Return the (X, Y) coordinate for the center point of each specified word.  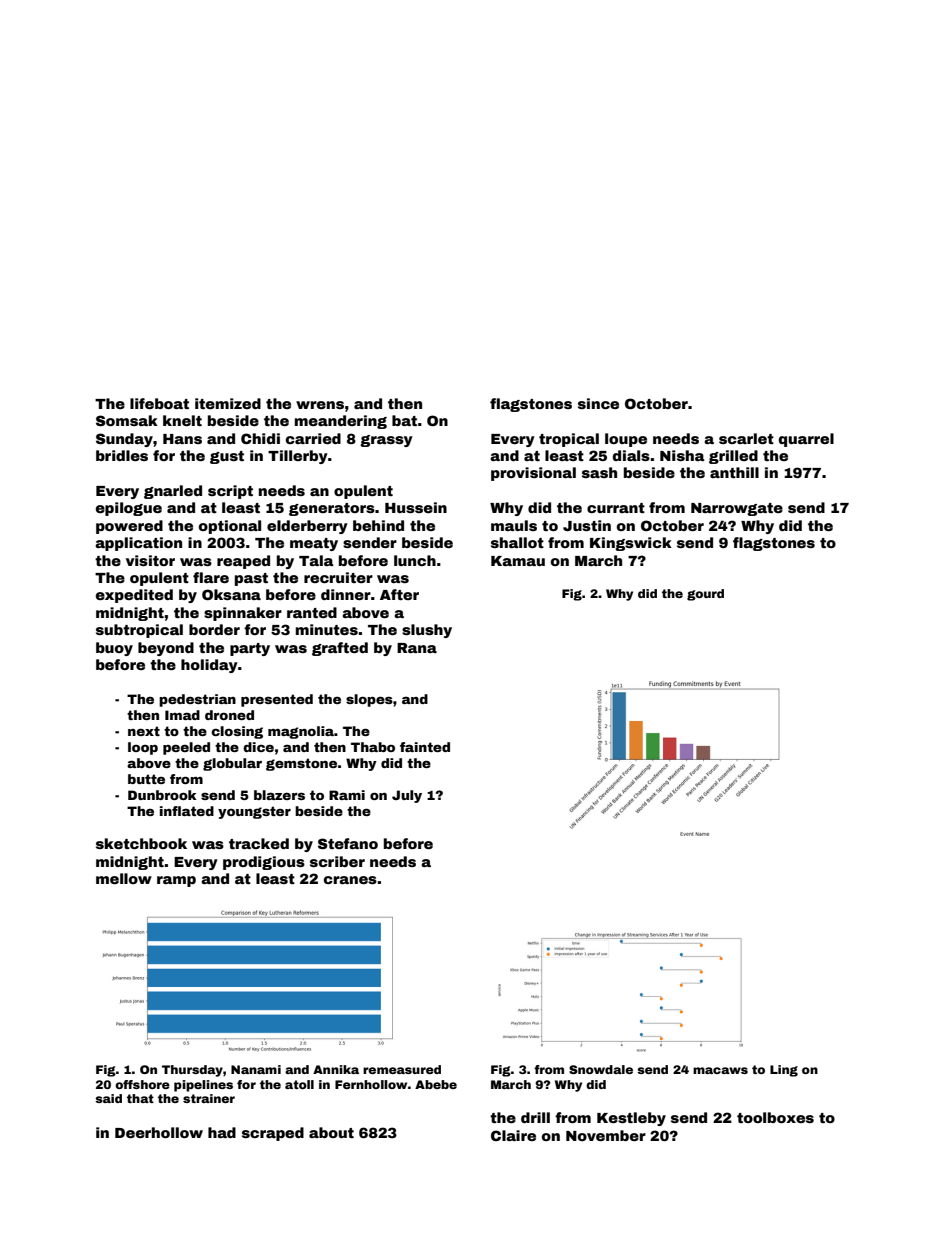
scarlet (746, 438)
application (138, 544)
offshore (142, 1084)
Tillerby (298, 457)
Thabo (373, 747)
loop (143, 748)
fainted (425, 747)
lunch (415, 560)
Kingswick (631, 544)
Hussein (416, 507)
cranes (350, 880)
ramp (176, 881)
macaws (720, 1070)
